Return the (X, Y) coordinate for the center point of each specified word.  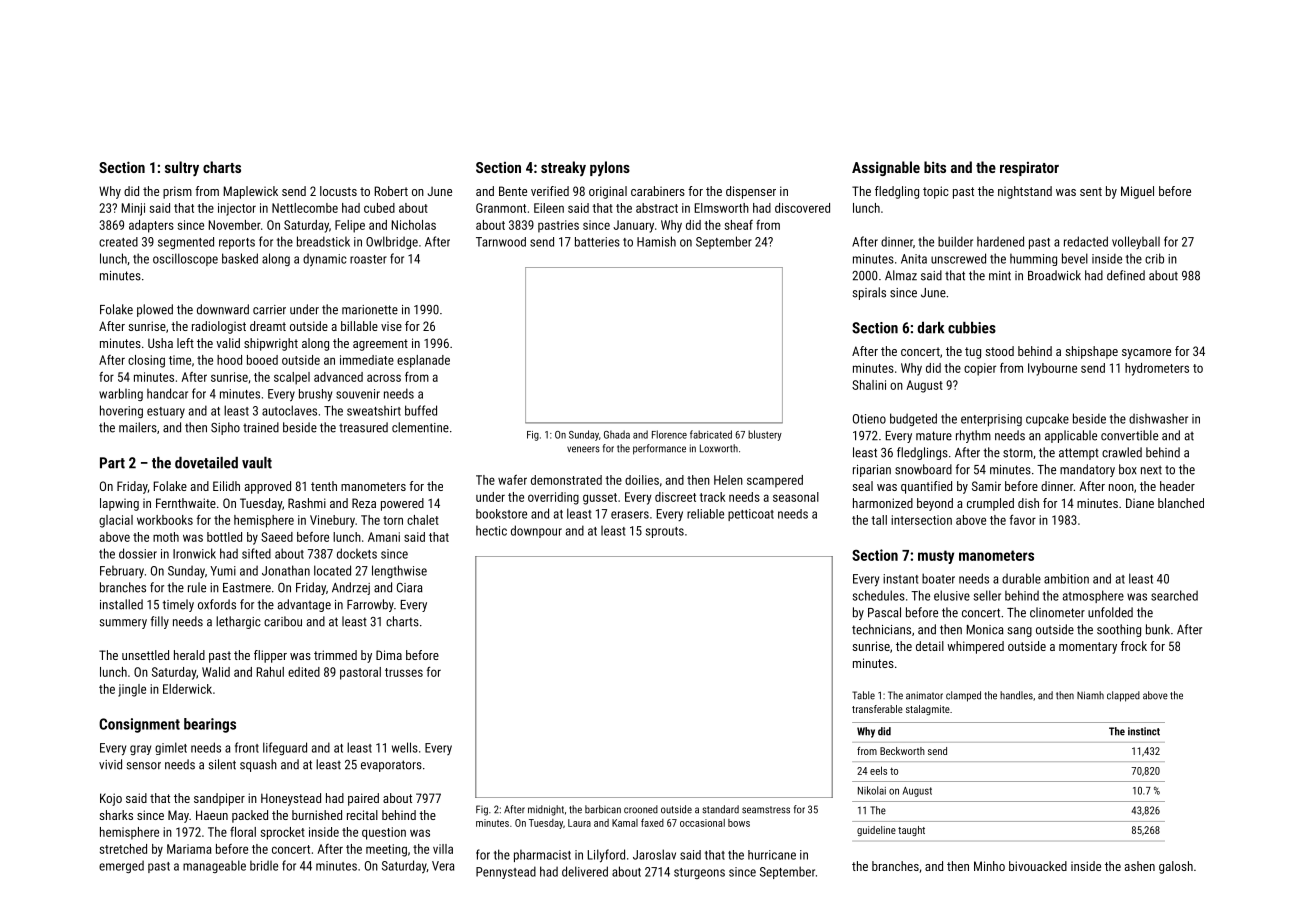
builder (955, 241)
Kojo (111, 799)
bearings (210, 725)
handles (1016, 695)
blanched (1181, 503)
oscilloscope (185, 259)
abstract (657, 208)
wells (405, 747)
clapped (1123, 696)
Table (863, 695)
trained (261, 427)
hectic (491, 530)
